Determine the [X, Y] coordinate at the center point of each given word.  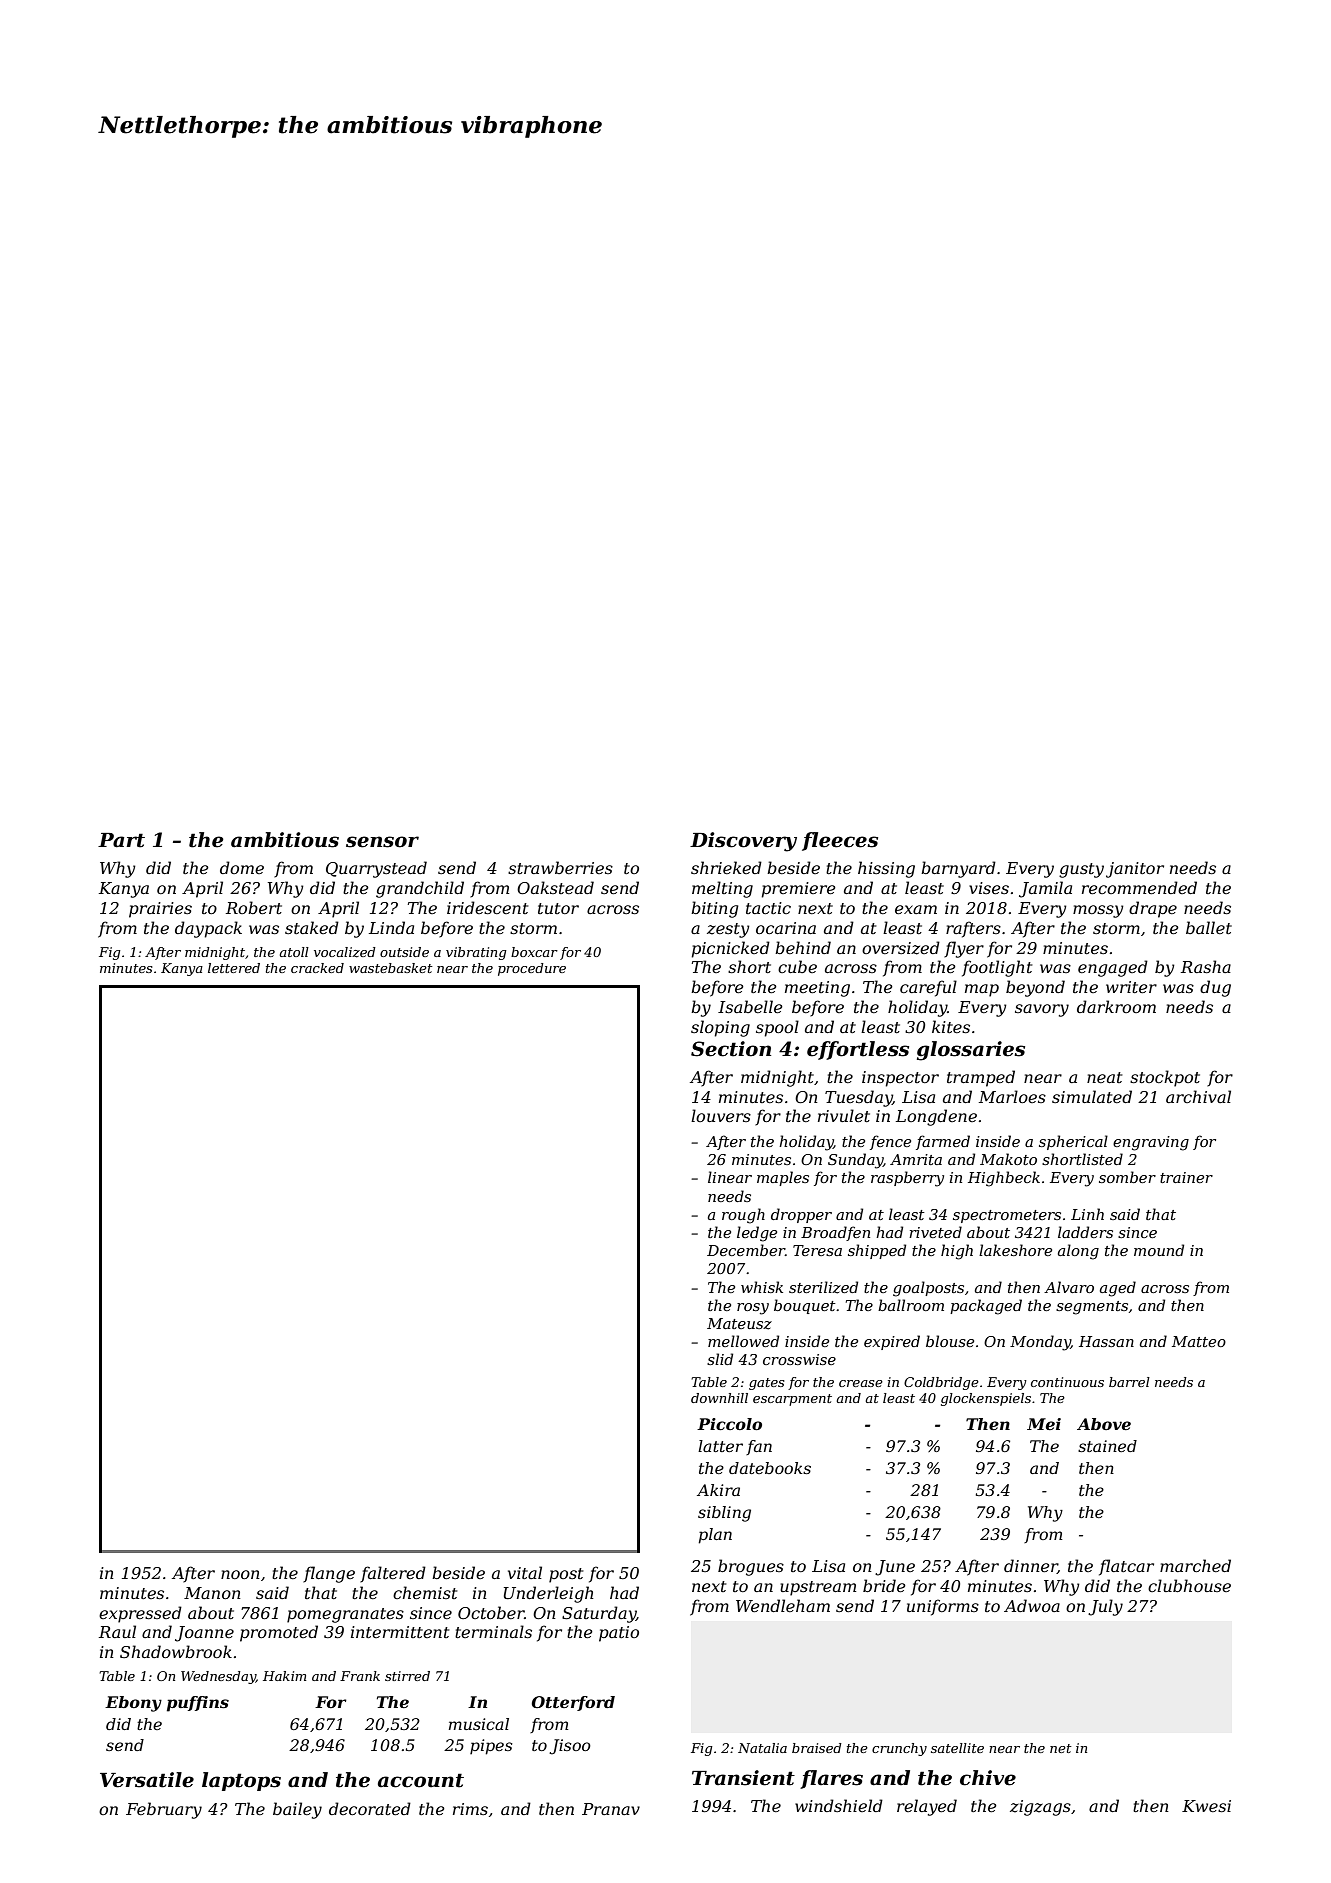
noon [240, 1574]
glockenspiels [986, 1399]
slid [720, 1359]
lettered [234, 968]
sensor [382, 842]
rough [743, 1216]
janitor [1135, 870]
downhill [719, 1398]
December [746, 1250]
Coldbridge [941, 1383]
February [164, 1810]
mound [1159, 1250]
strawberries [560, 867]
